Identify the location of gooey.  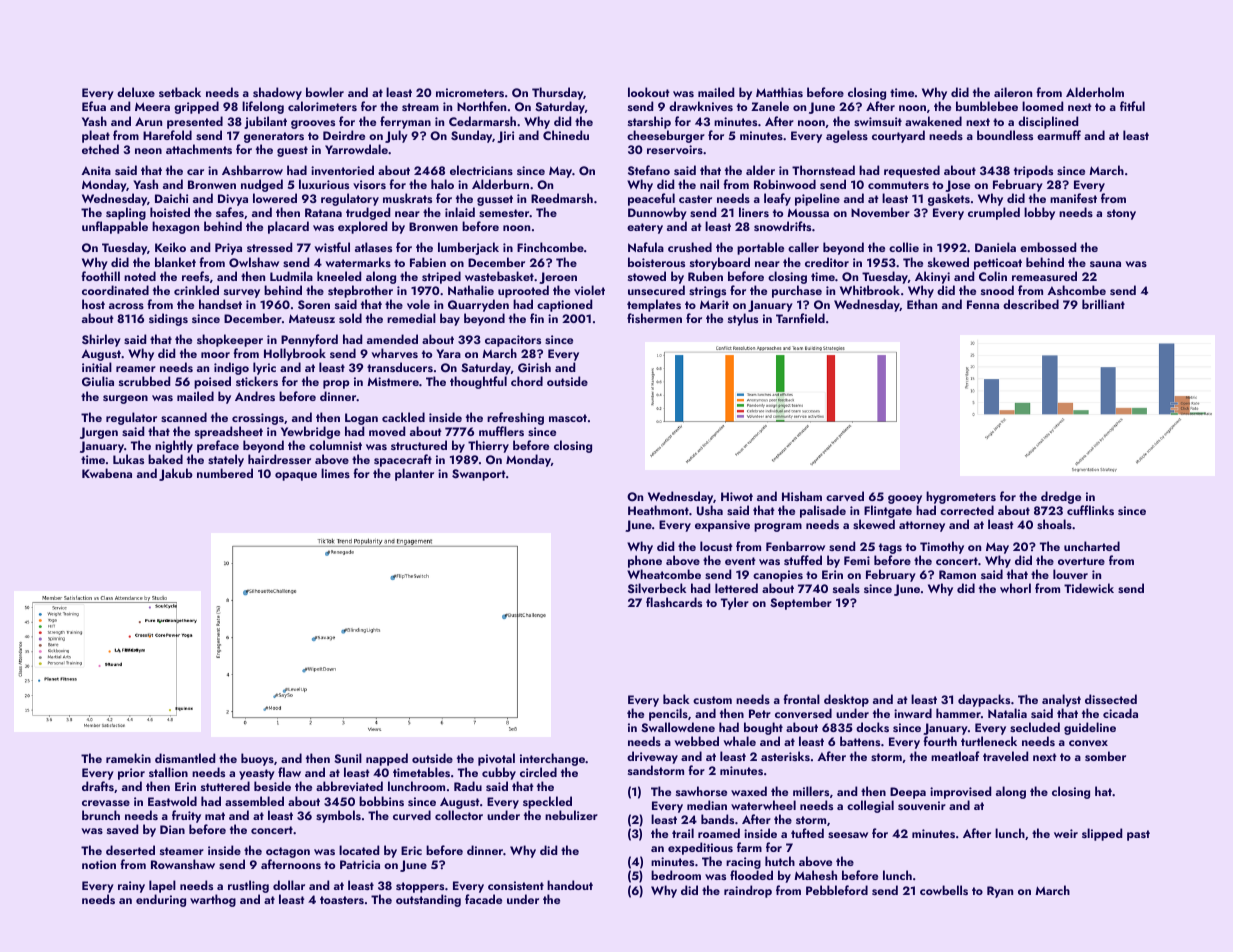
(905, 499).
